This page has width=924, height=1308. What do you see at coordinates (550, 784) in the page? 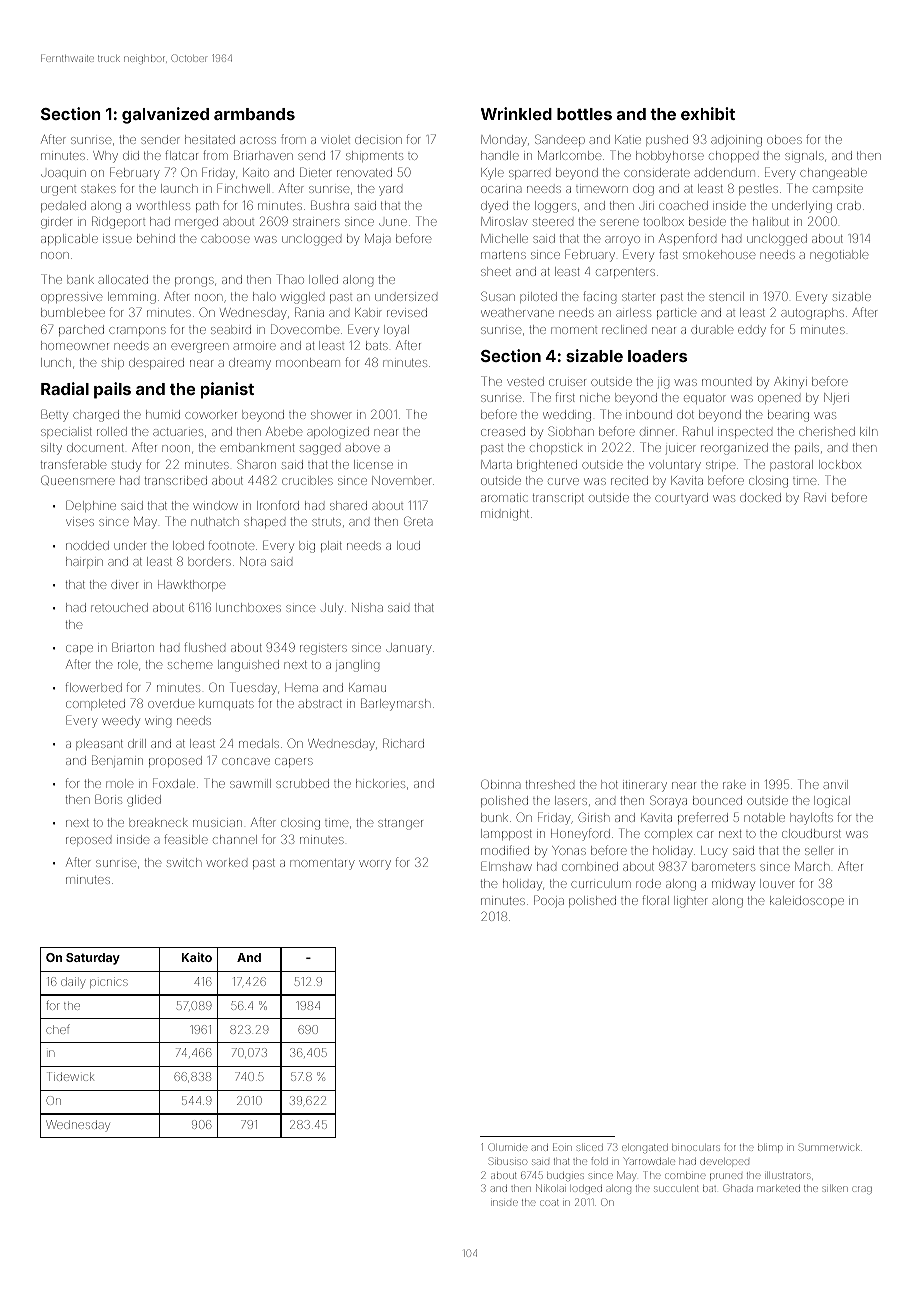
I see `threshed` at bounding box center [550, 784].
